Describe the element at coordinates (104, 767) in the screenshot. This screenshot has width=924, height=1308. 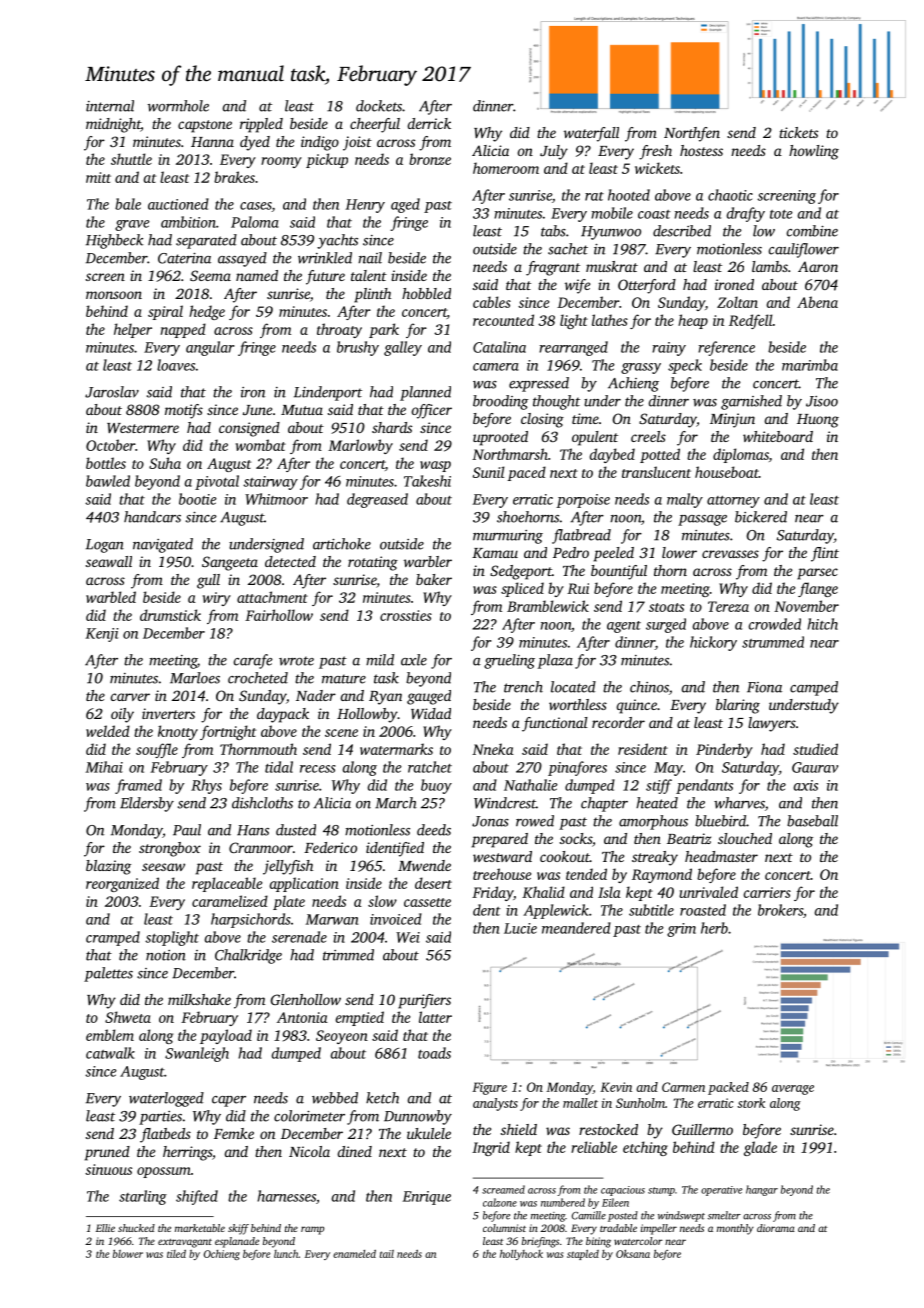
I see `Mihai` at that location.
